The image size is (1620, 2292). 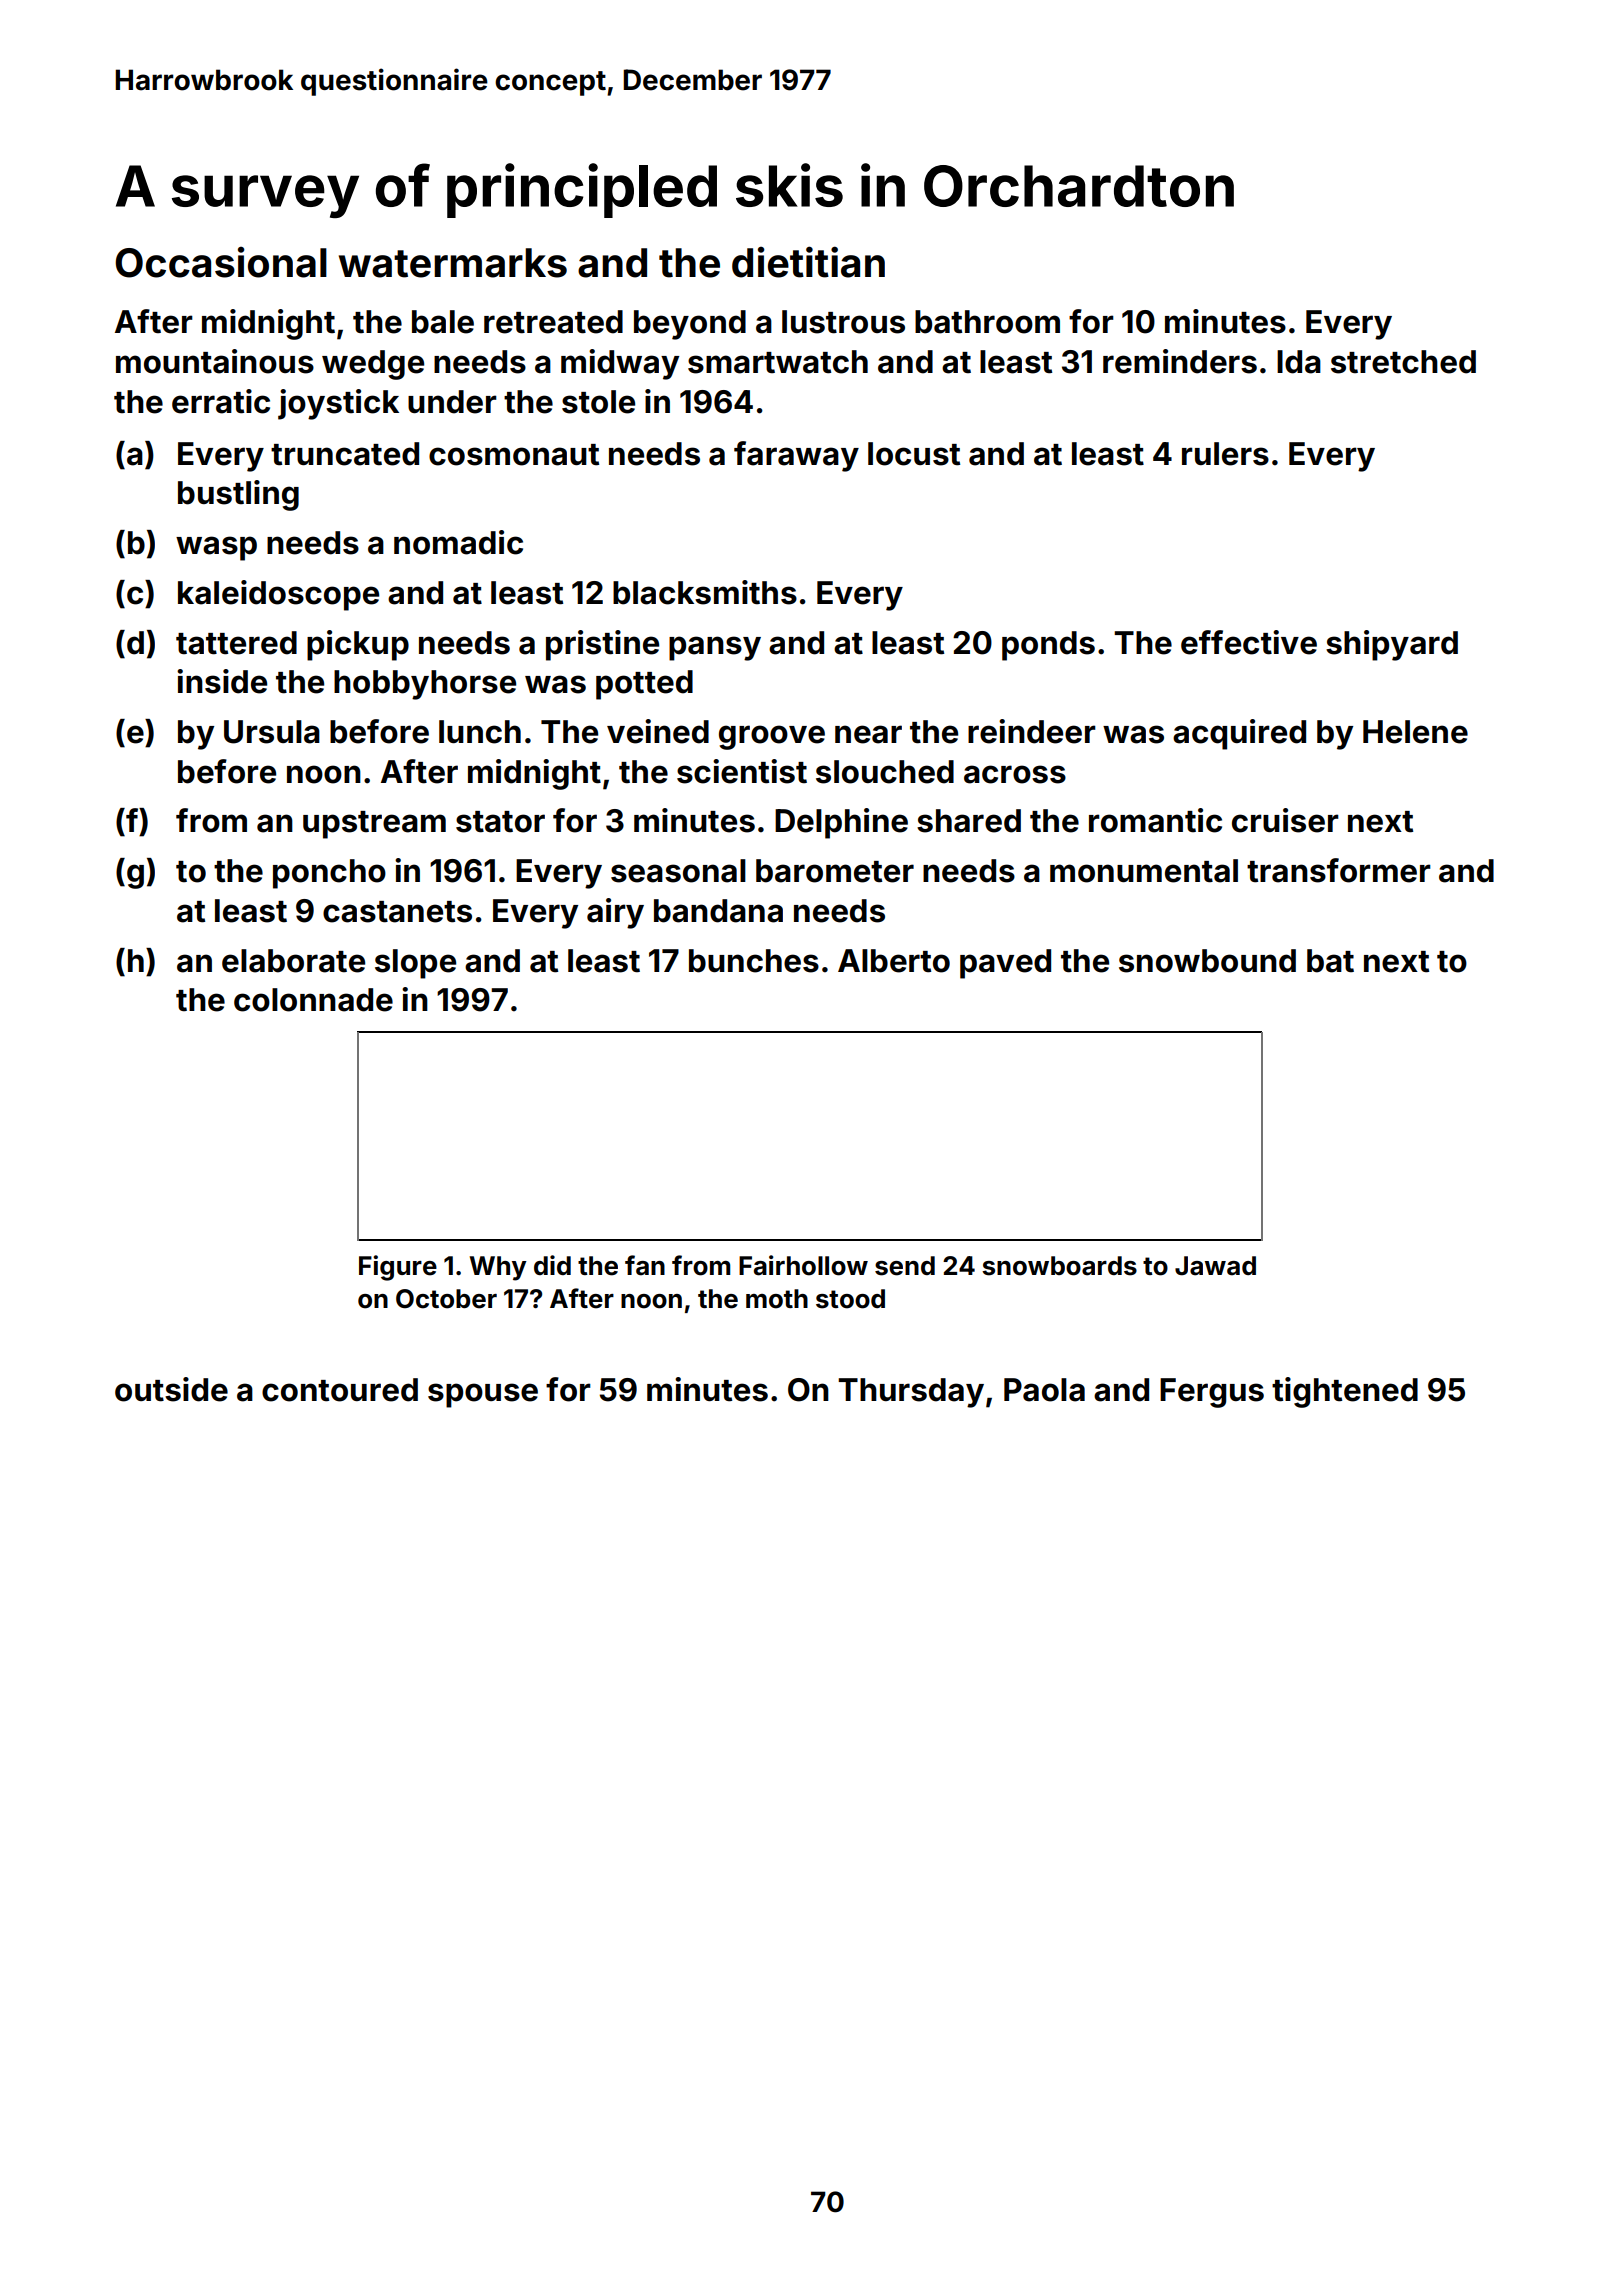 What do you see at coordinates (894, 961) in the image?
I see `Alberto` at bounding box center [894, 961].
